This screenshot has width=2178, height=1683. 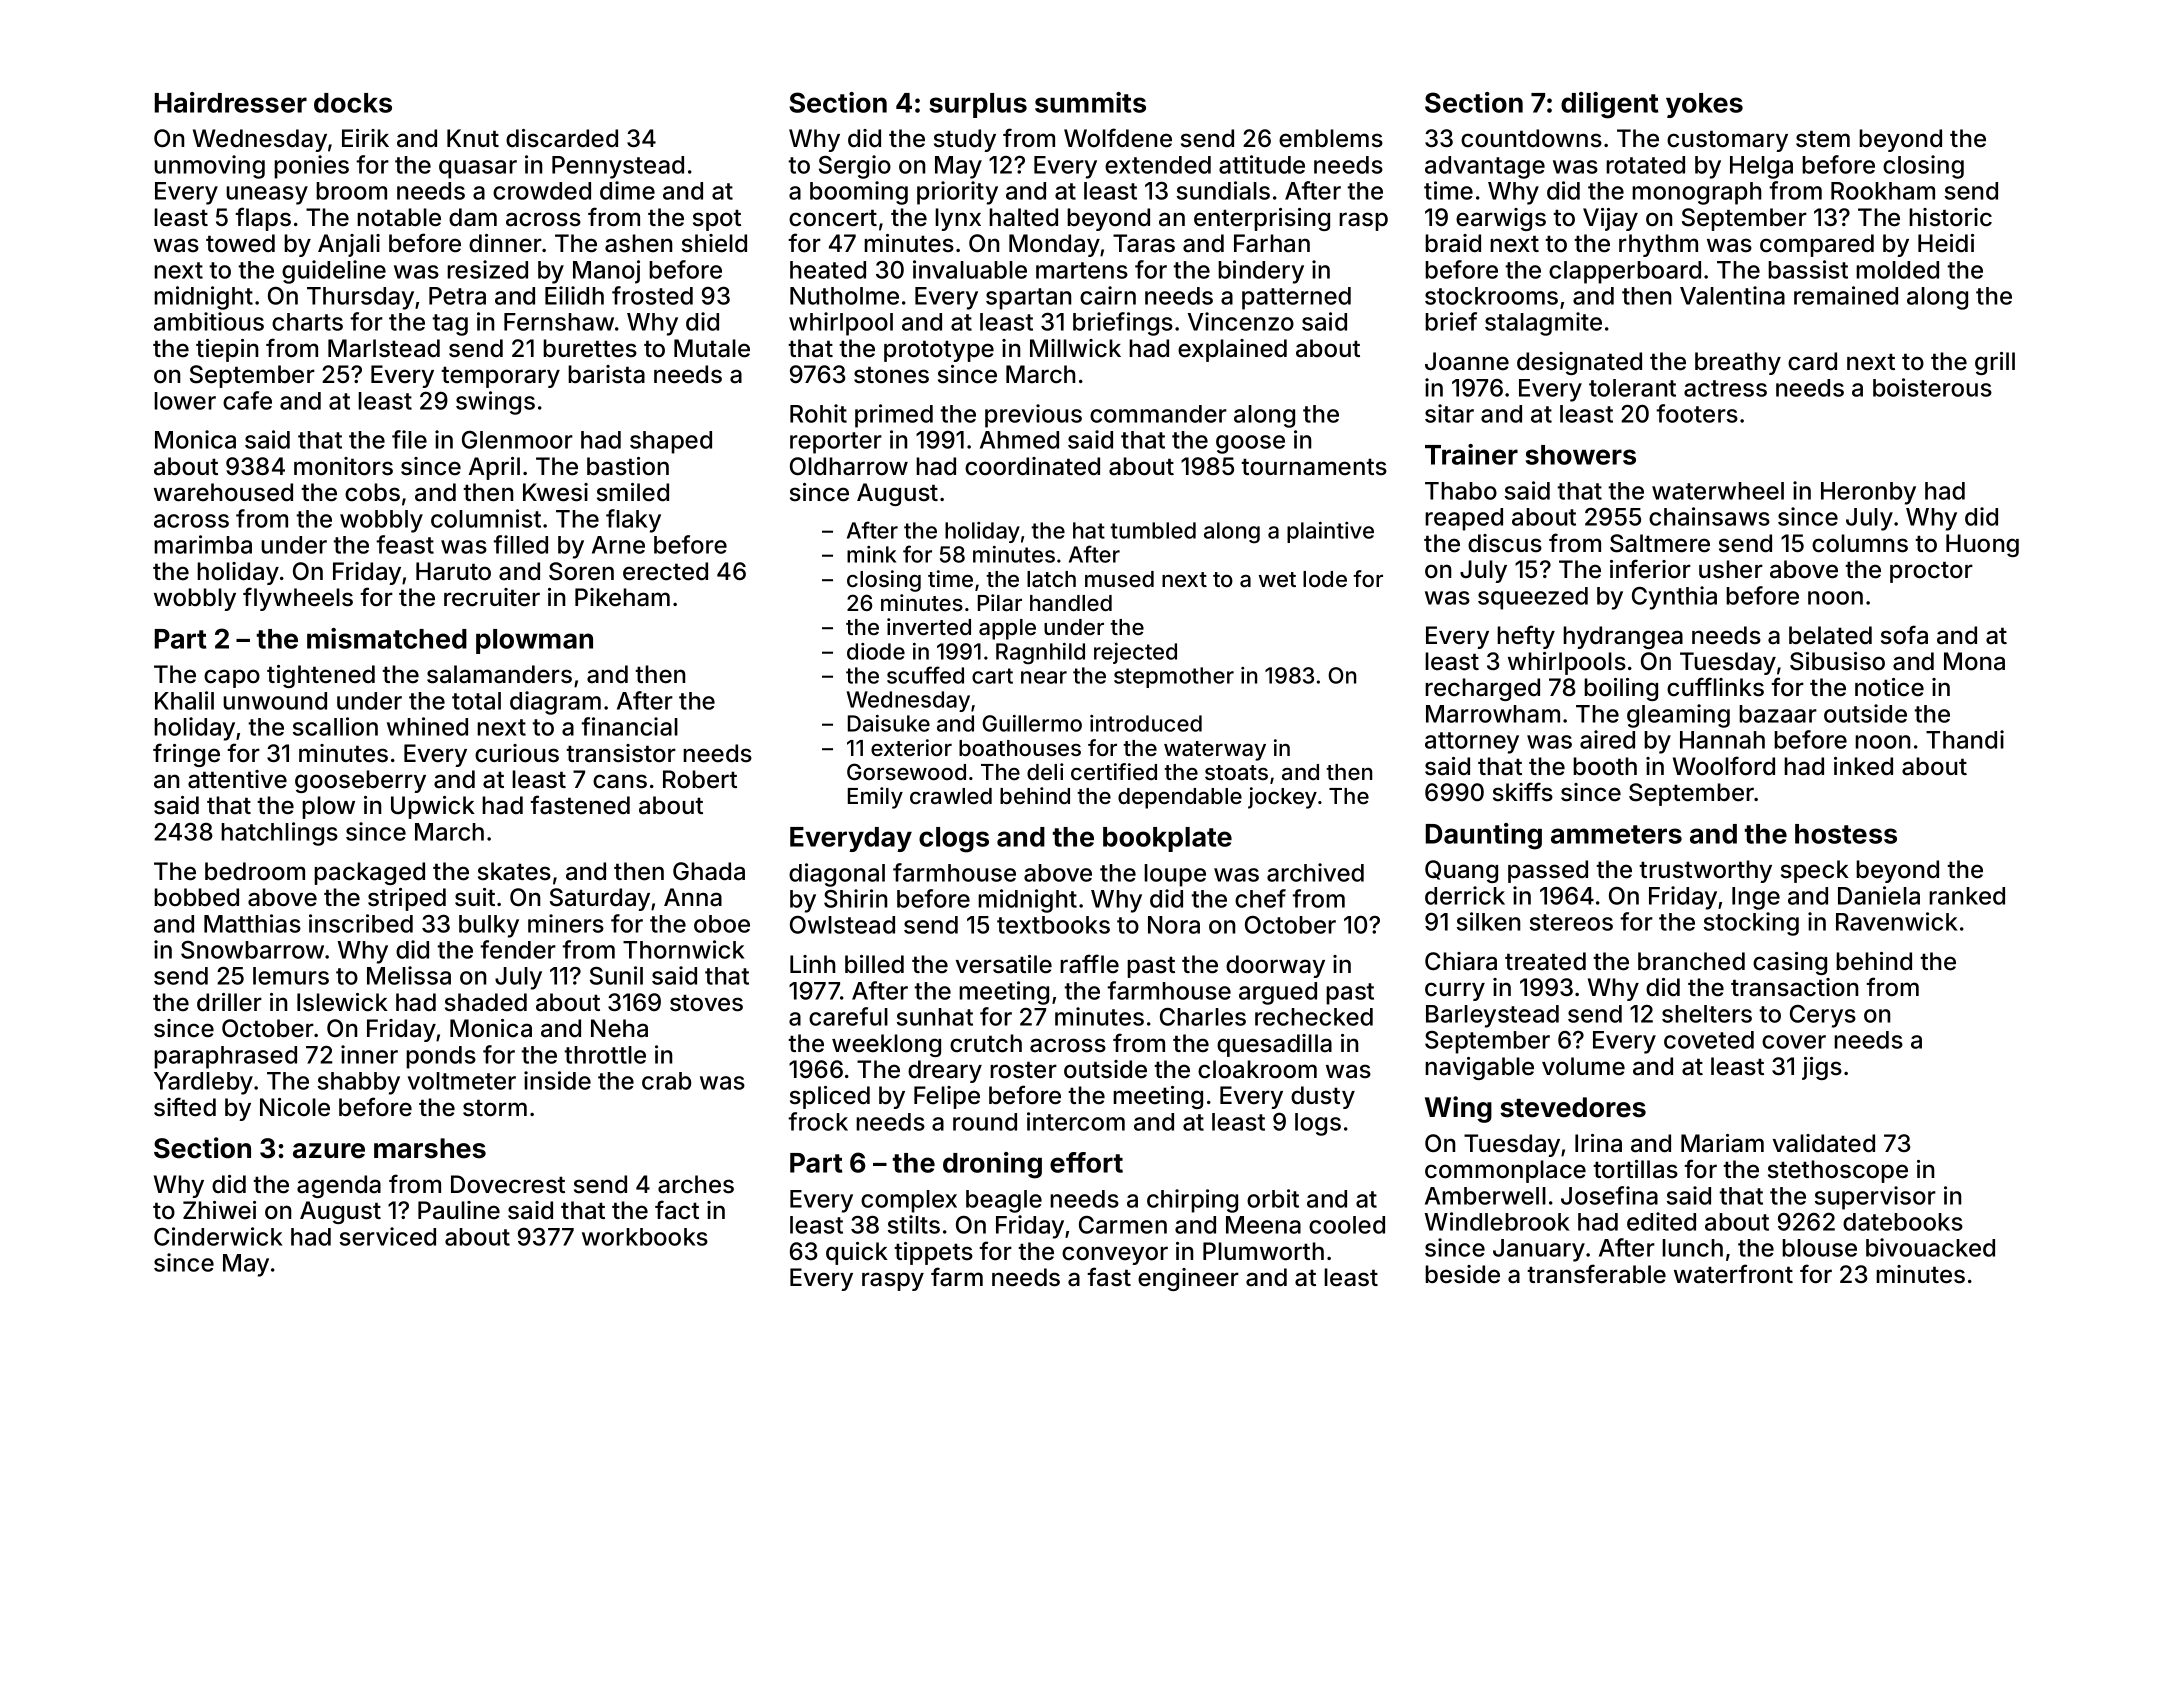 I want to click on ranked, so click(x=1967, y=896).
